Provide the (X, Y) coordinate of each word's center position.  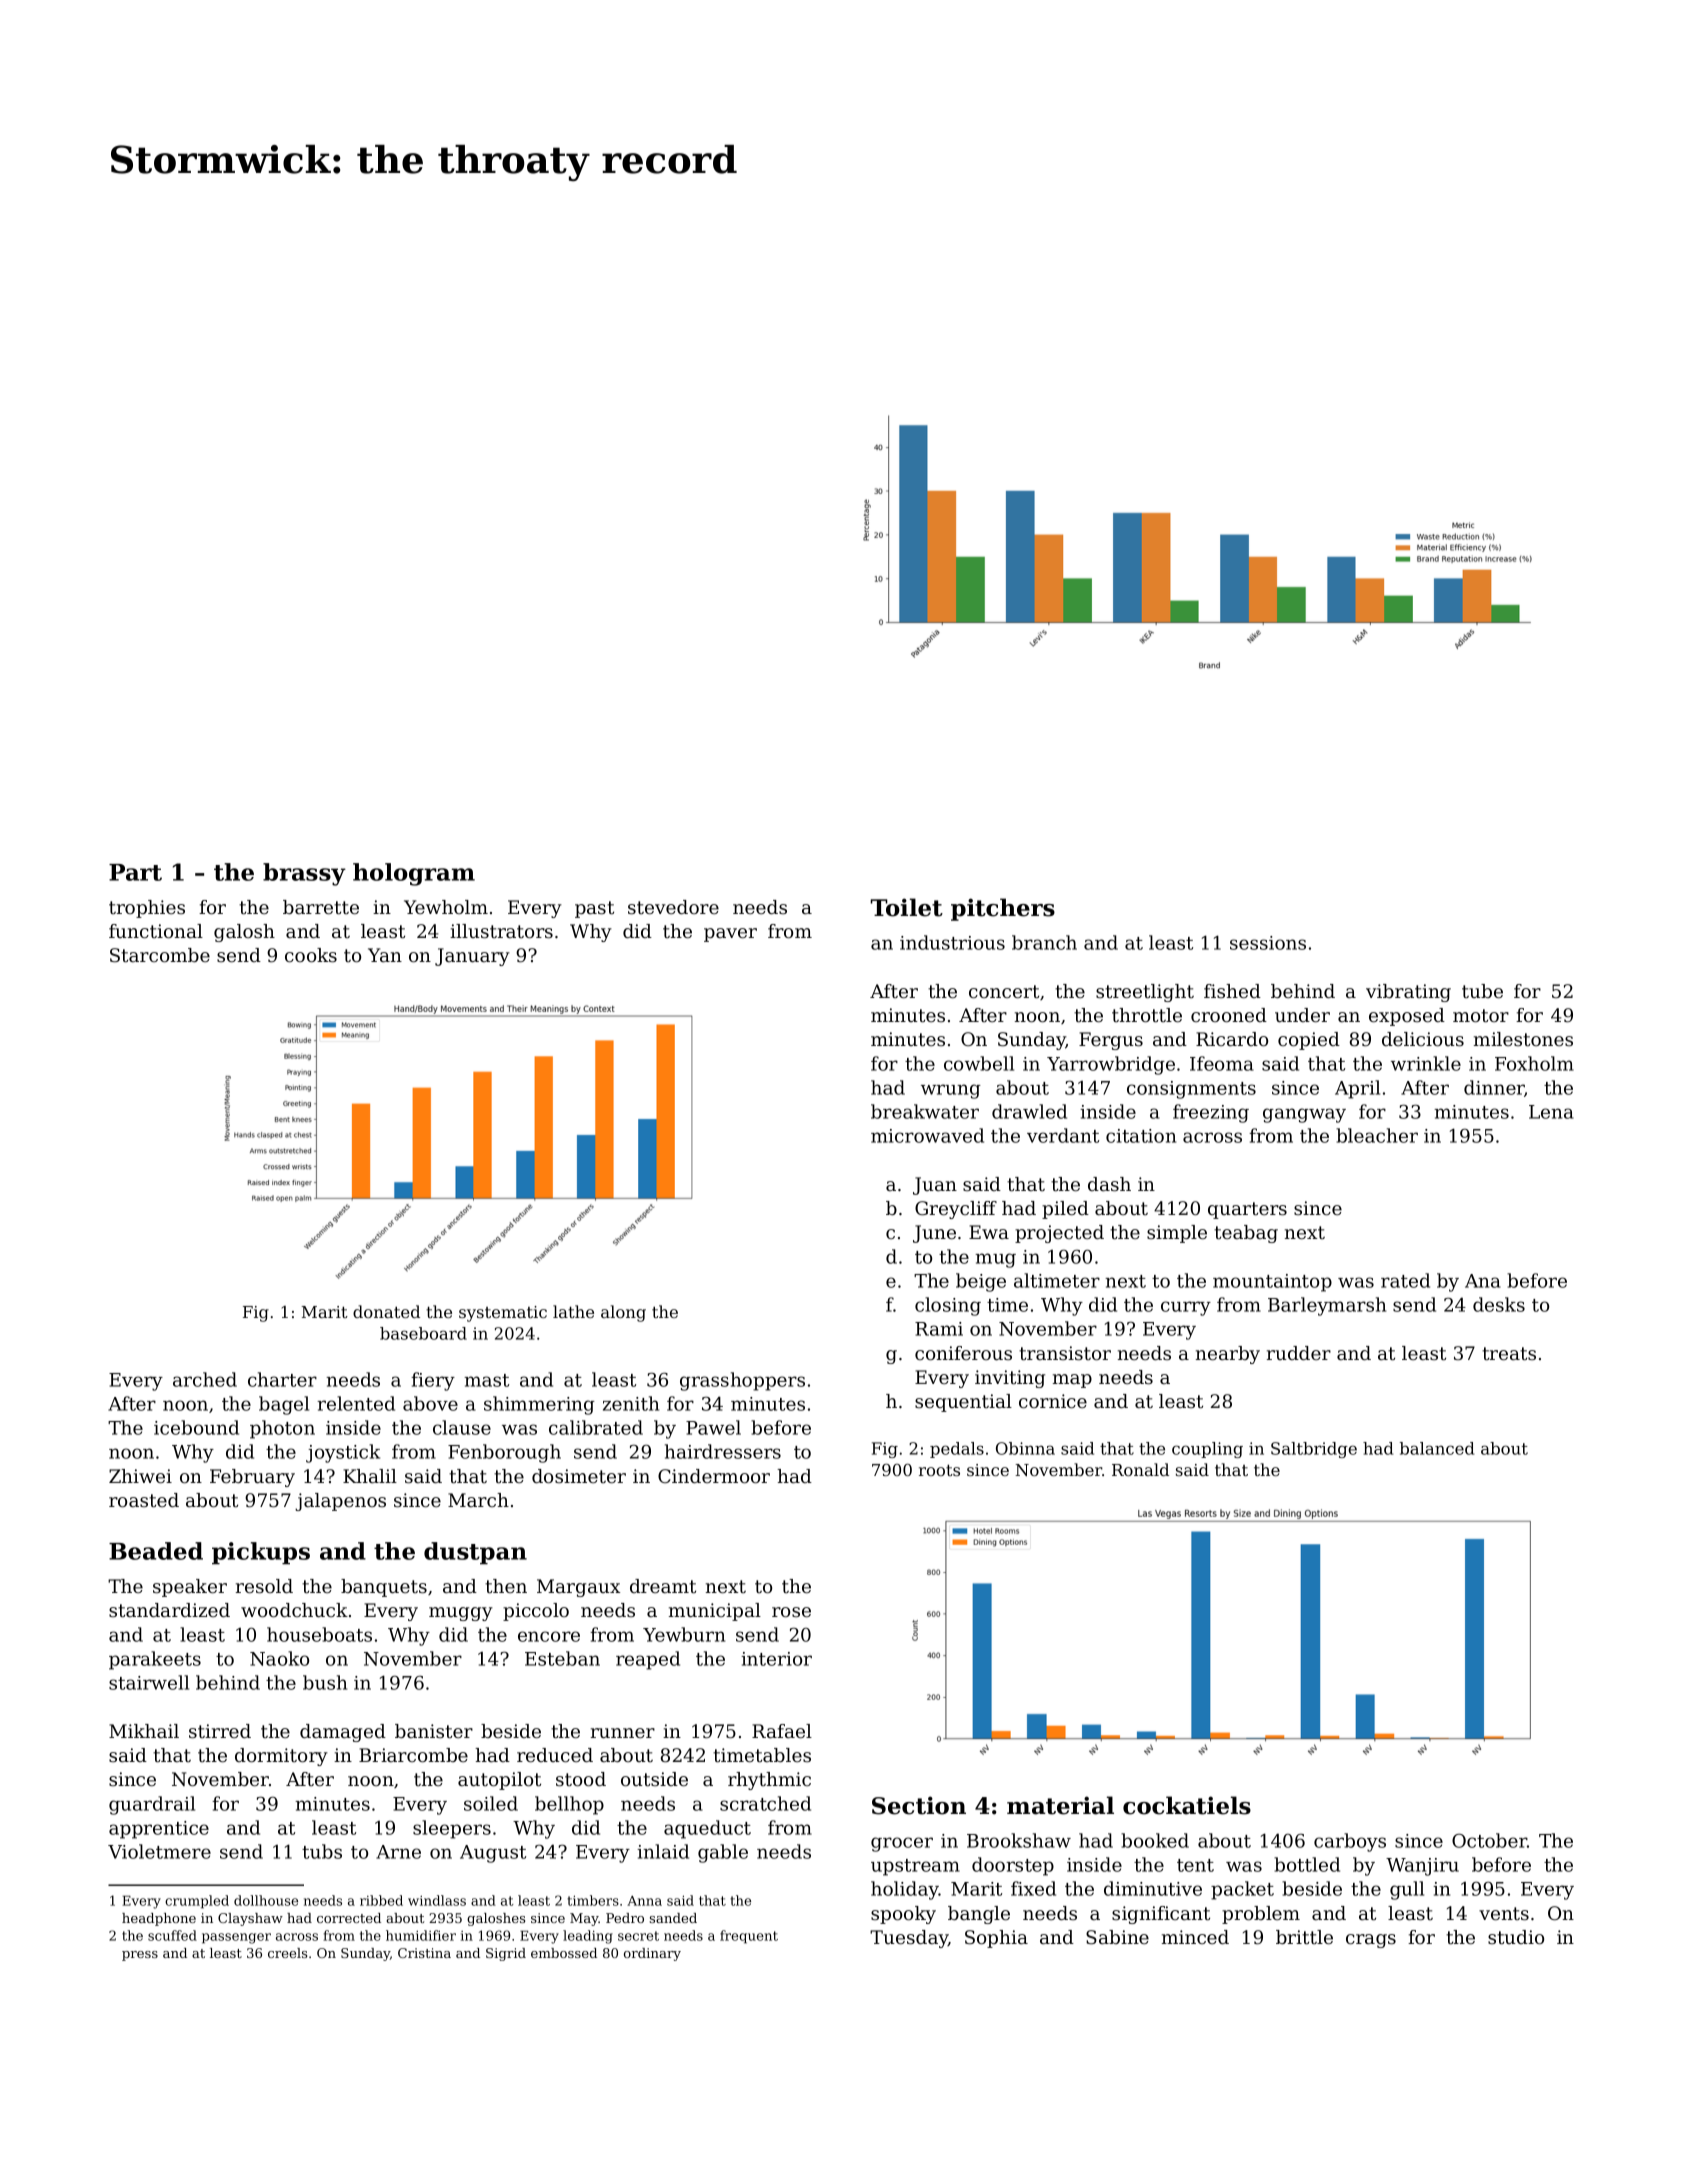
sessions (1268, 943)
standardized (169, 1610)
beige (981, 1282)
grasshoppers (742, 1381)
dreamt (663, 1586)
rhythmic (769, 1781)
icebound (196, 1427)
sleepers (452, 1829)
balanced (1437, 1448)
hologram (414, 874)
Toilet (907, 907)
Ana (1483, 1281)
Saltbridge (1314, 1450)
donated (386, 1311)
